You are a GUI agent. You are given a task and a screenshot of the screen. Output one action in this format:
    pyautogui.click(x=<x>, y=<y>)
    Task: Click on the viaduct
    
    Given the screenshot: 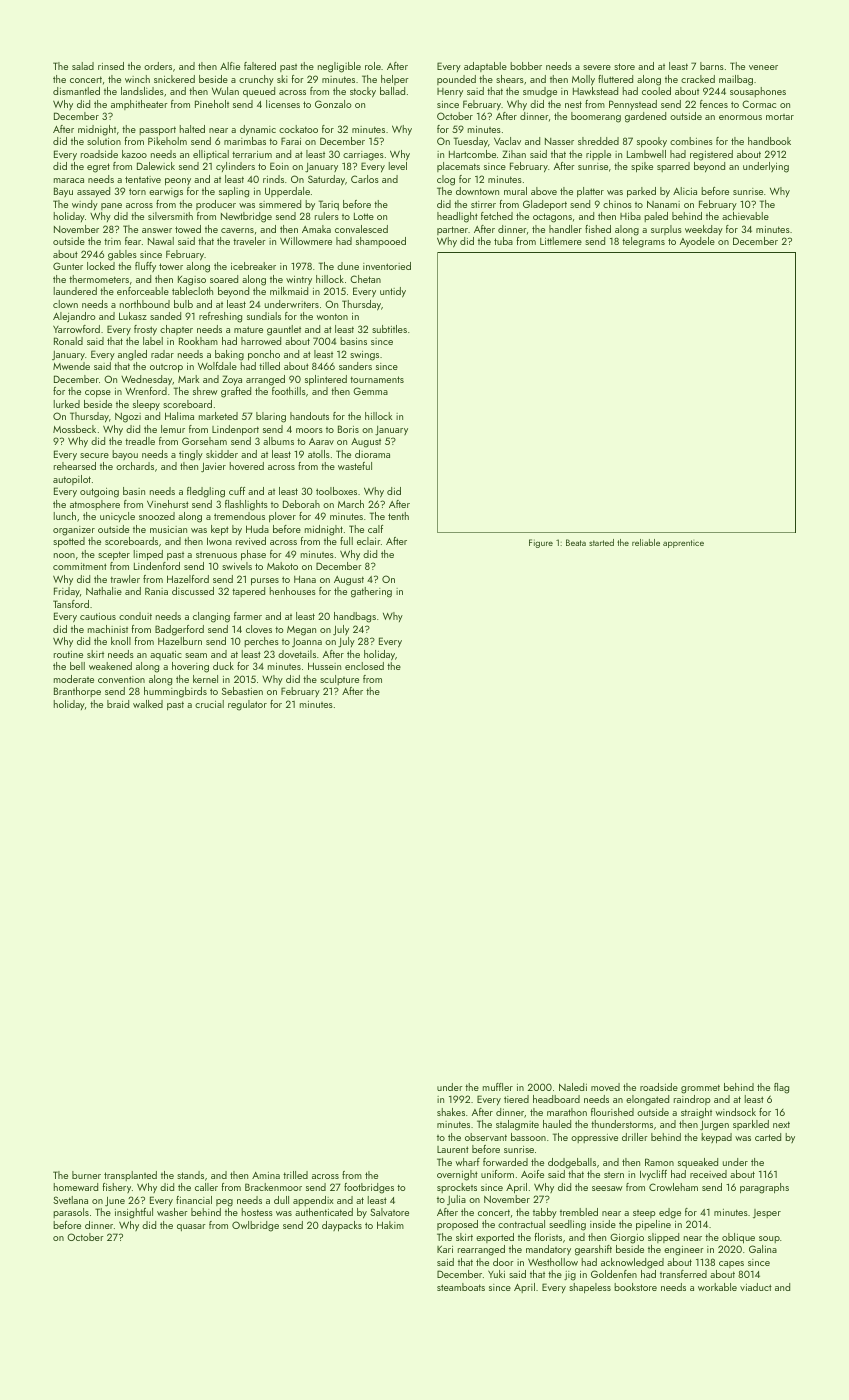 What is the action you would take?
    pyautogui.click(x=756, y=1287)
